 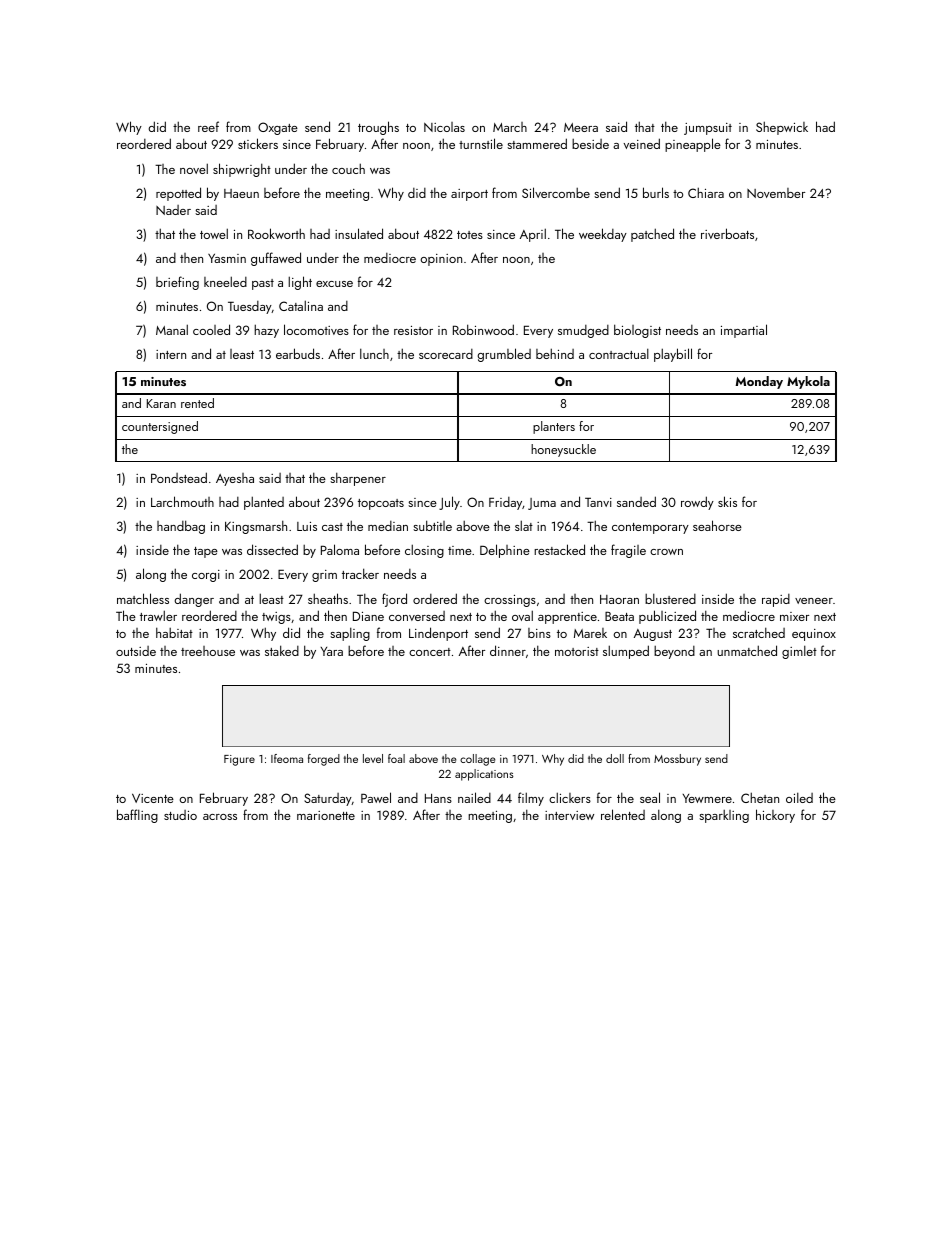 What do you see at coordinates (708, 129) in the document?
I see `jumpsuit` at bounding box center [708, 129].
